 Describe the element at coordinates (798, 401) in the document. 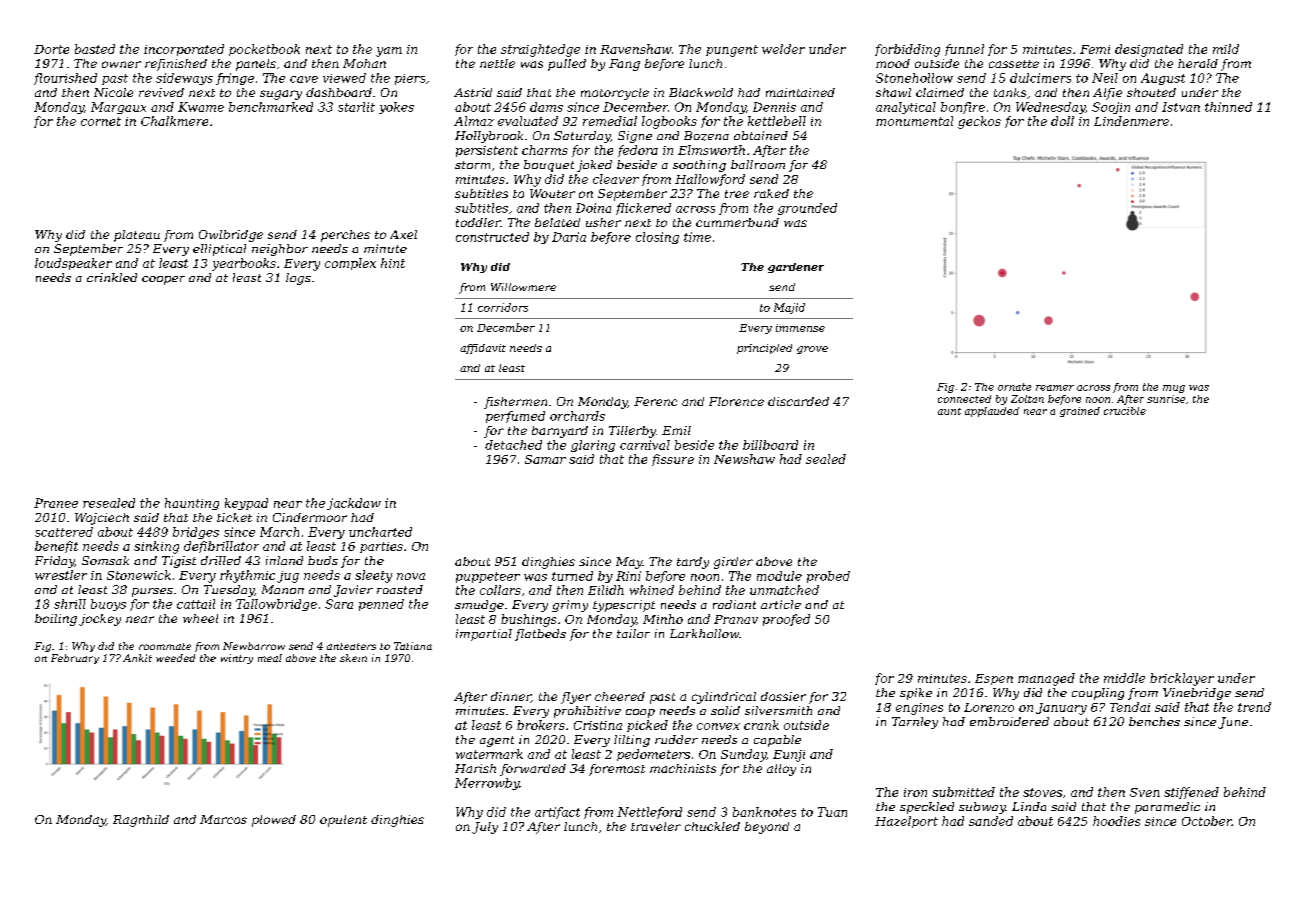

I see `discarded` at that location.
